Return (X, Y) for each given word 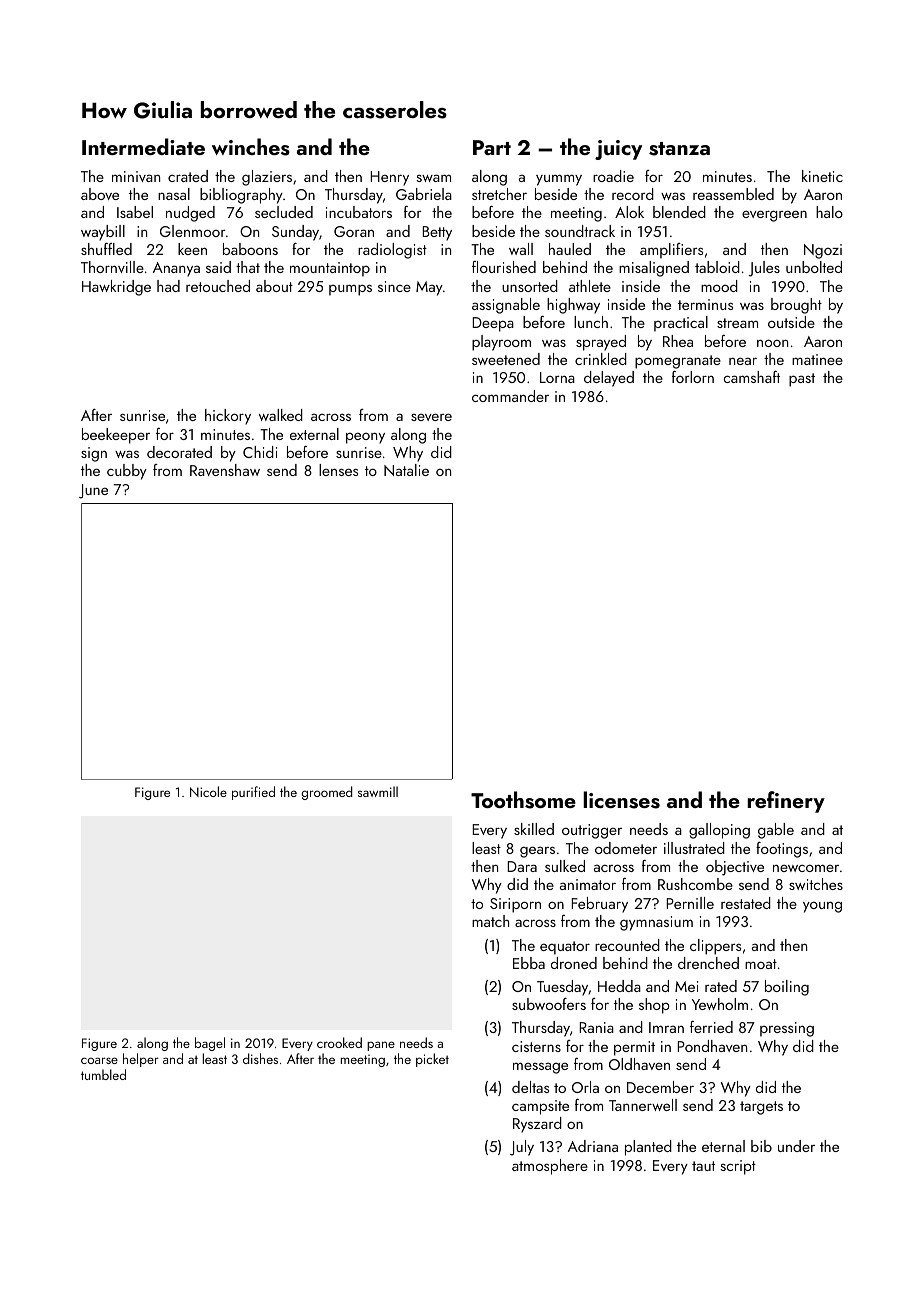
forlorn (693, 377)
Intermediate (143, 146)
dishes (260, 1058)
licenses (621, 800)
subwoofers (549, 1004)
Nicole (208, 791)
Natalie (406, 470)
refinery (786, 802)
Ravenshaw (225, 470)
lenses (338, 470)
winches (251, 147)
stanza (679, 149)
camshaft (751, 377)
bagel (210, 1044)
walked (281, 415)
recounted (627, 945)
